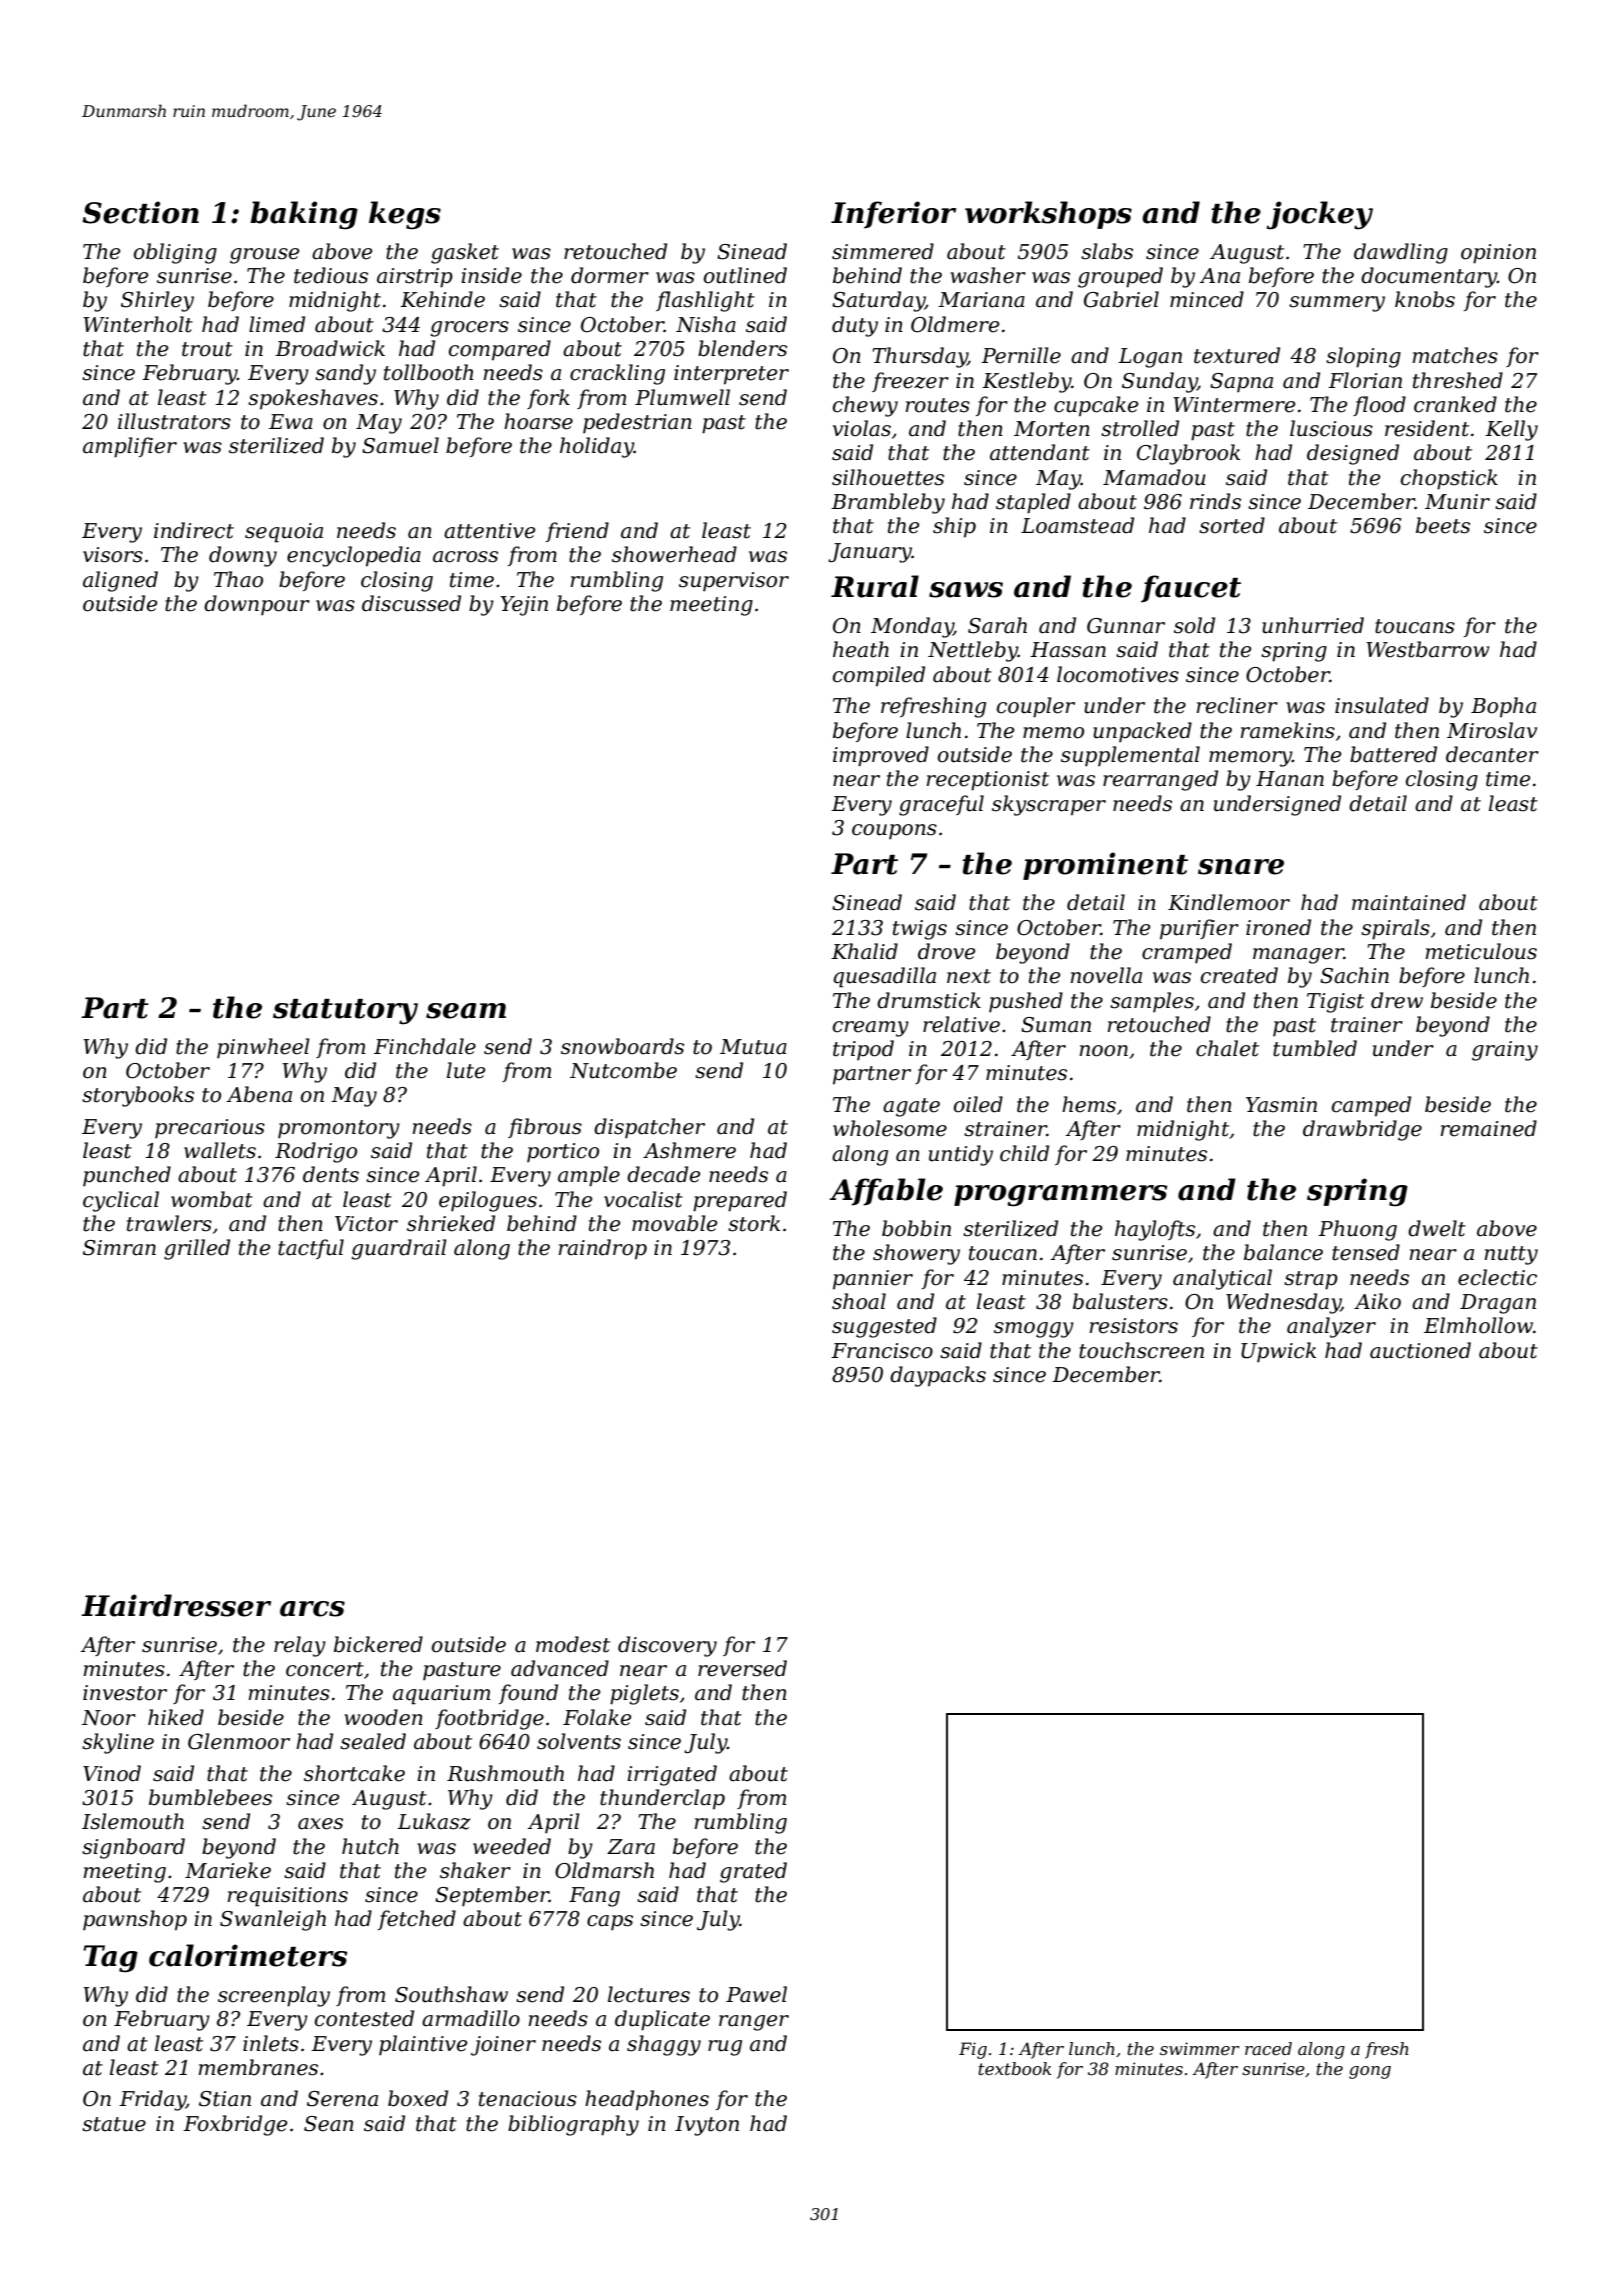 This image has height=2292, width=1620. I want to click on gong, so click(1370, 2072).
